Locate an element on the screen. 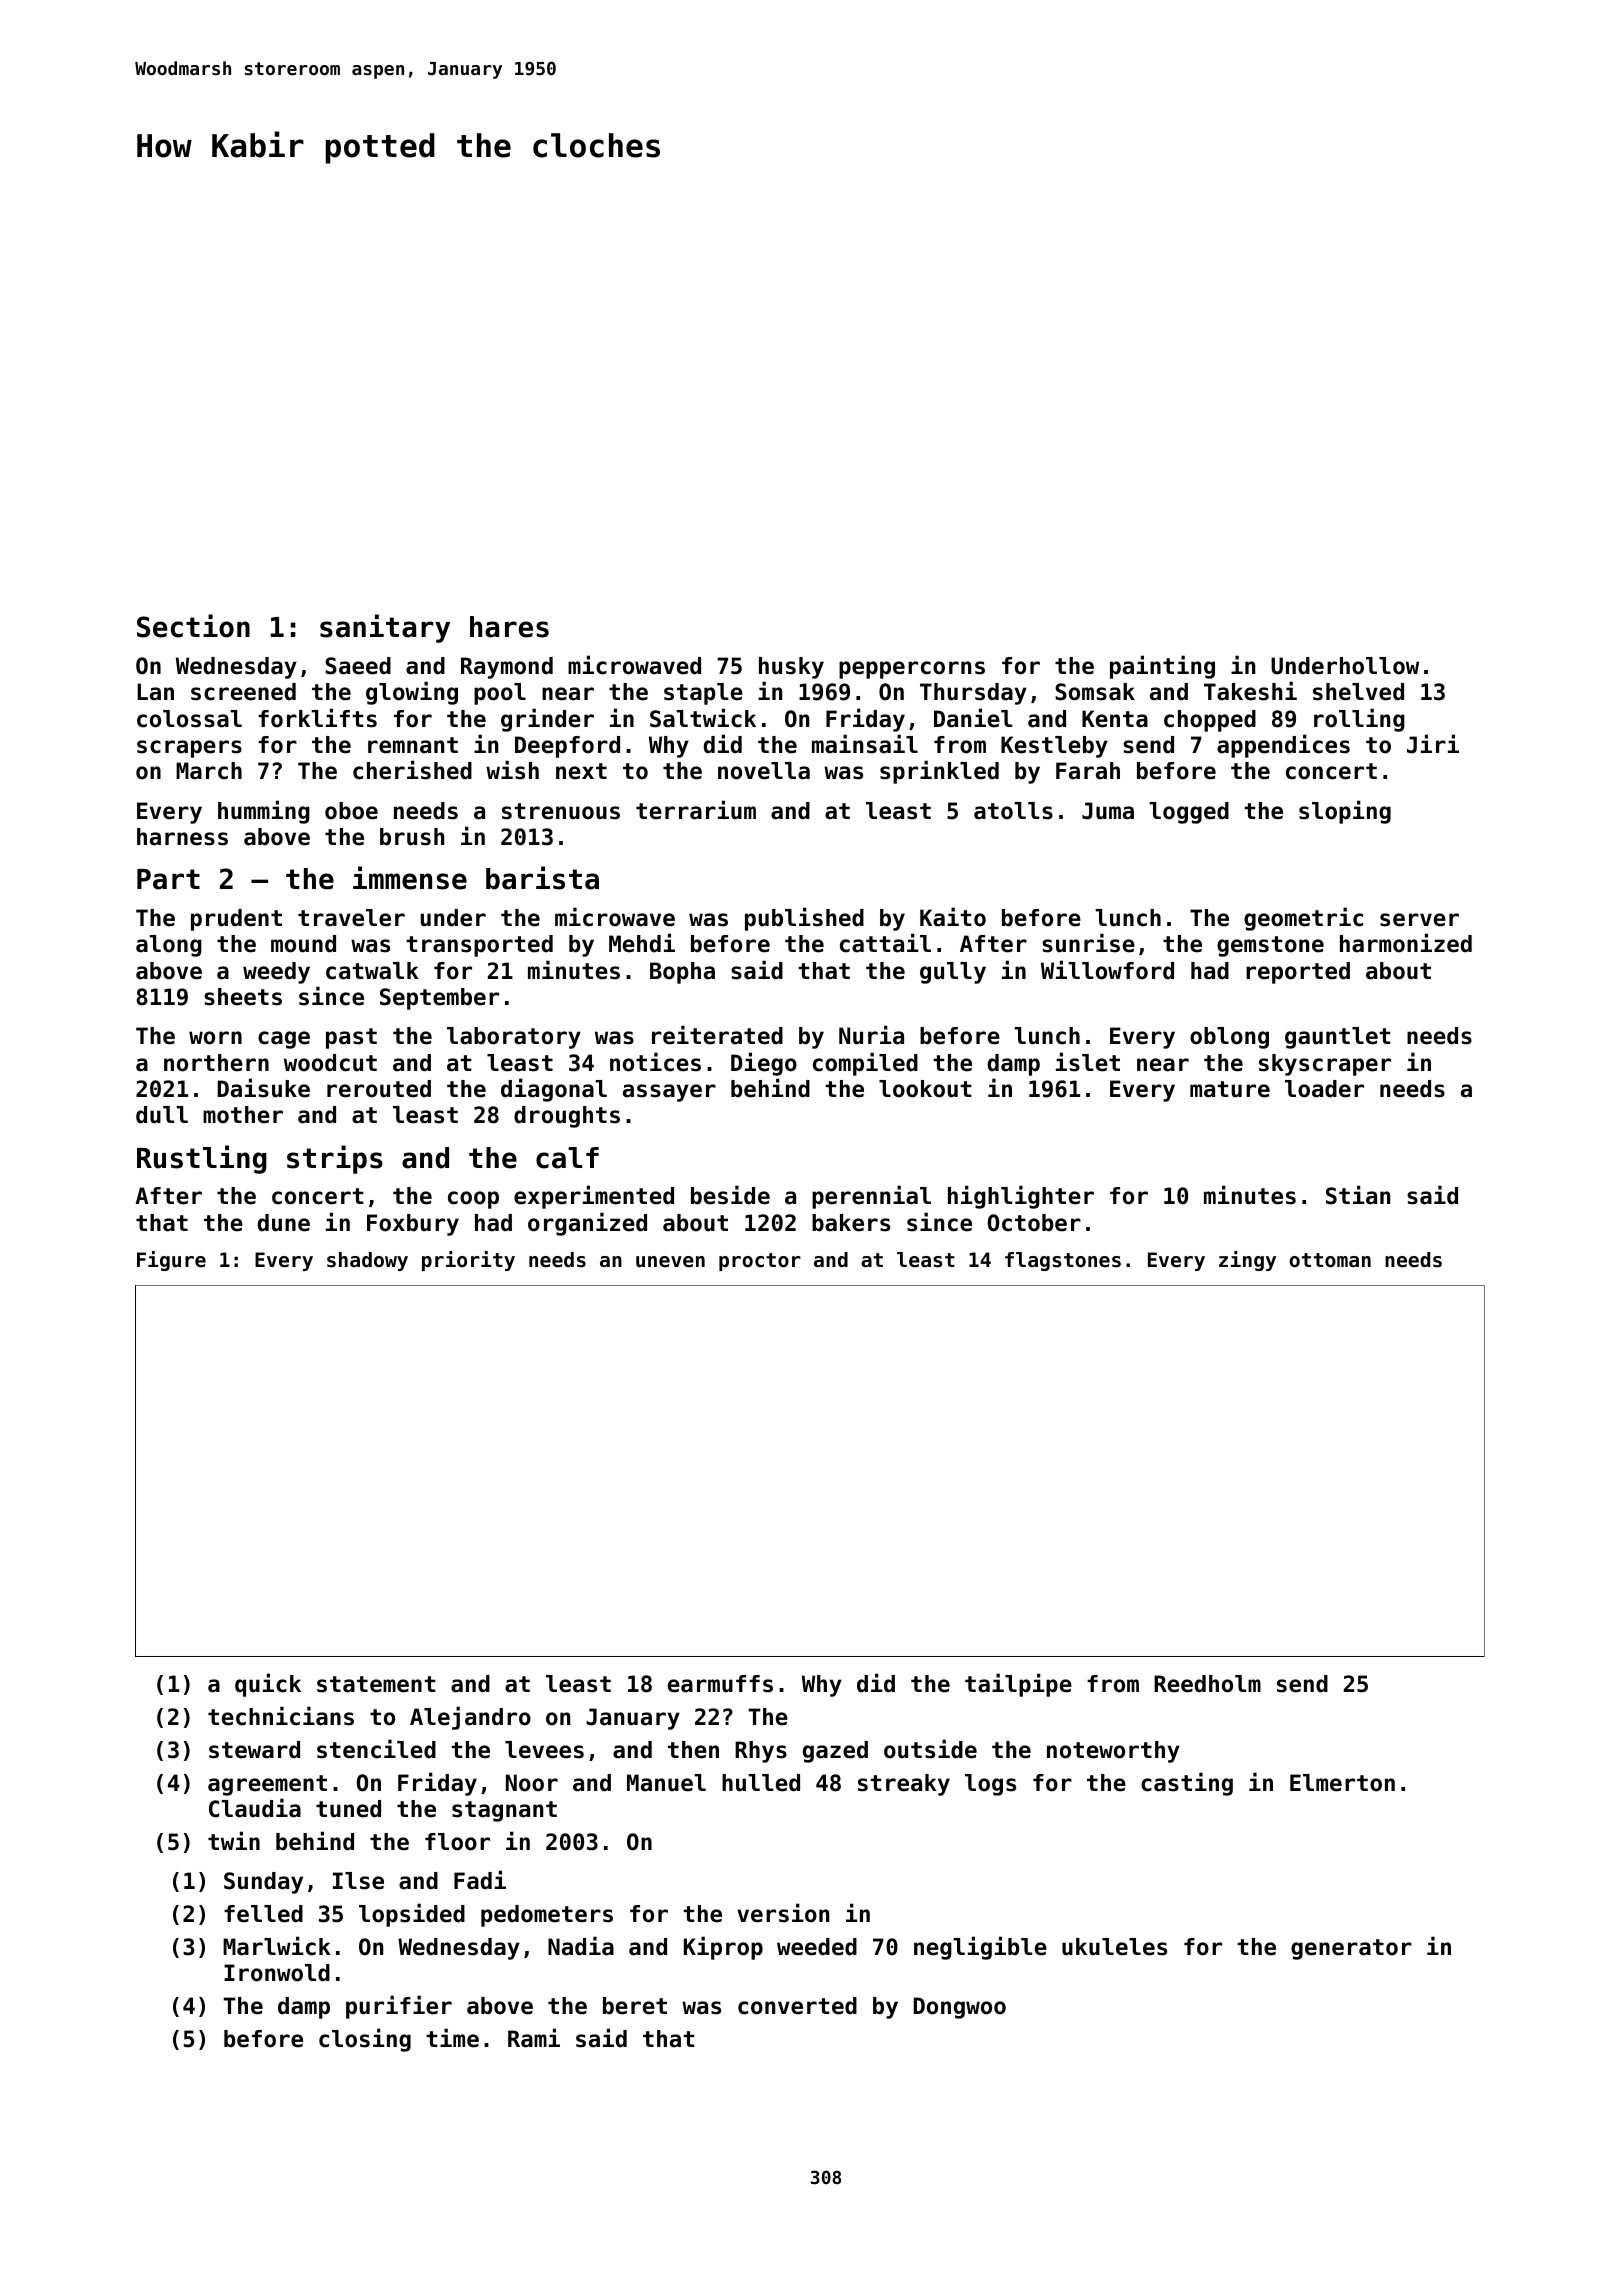 The image size is (1620, 2292). steward is located at coordinates (254, 1750).
